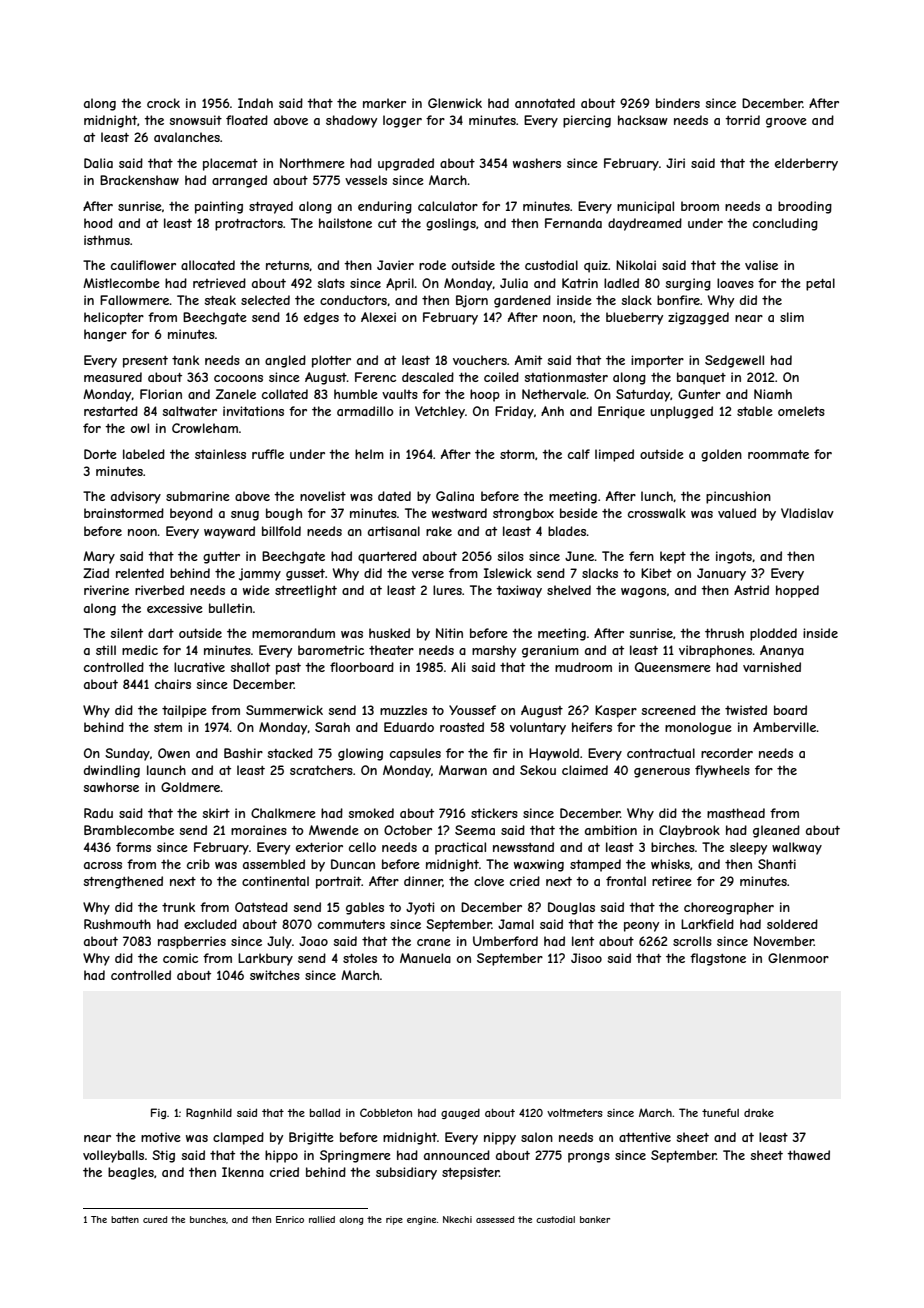 The image size is (924, 1308). What do you see at coordinates (284, 710) in the document?
I see `Summerwick` at bounding box center [284, 710].
